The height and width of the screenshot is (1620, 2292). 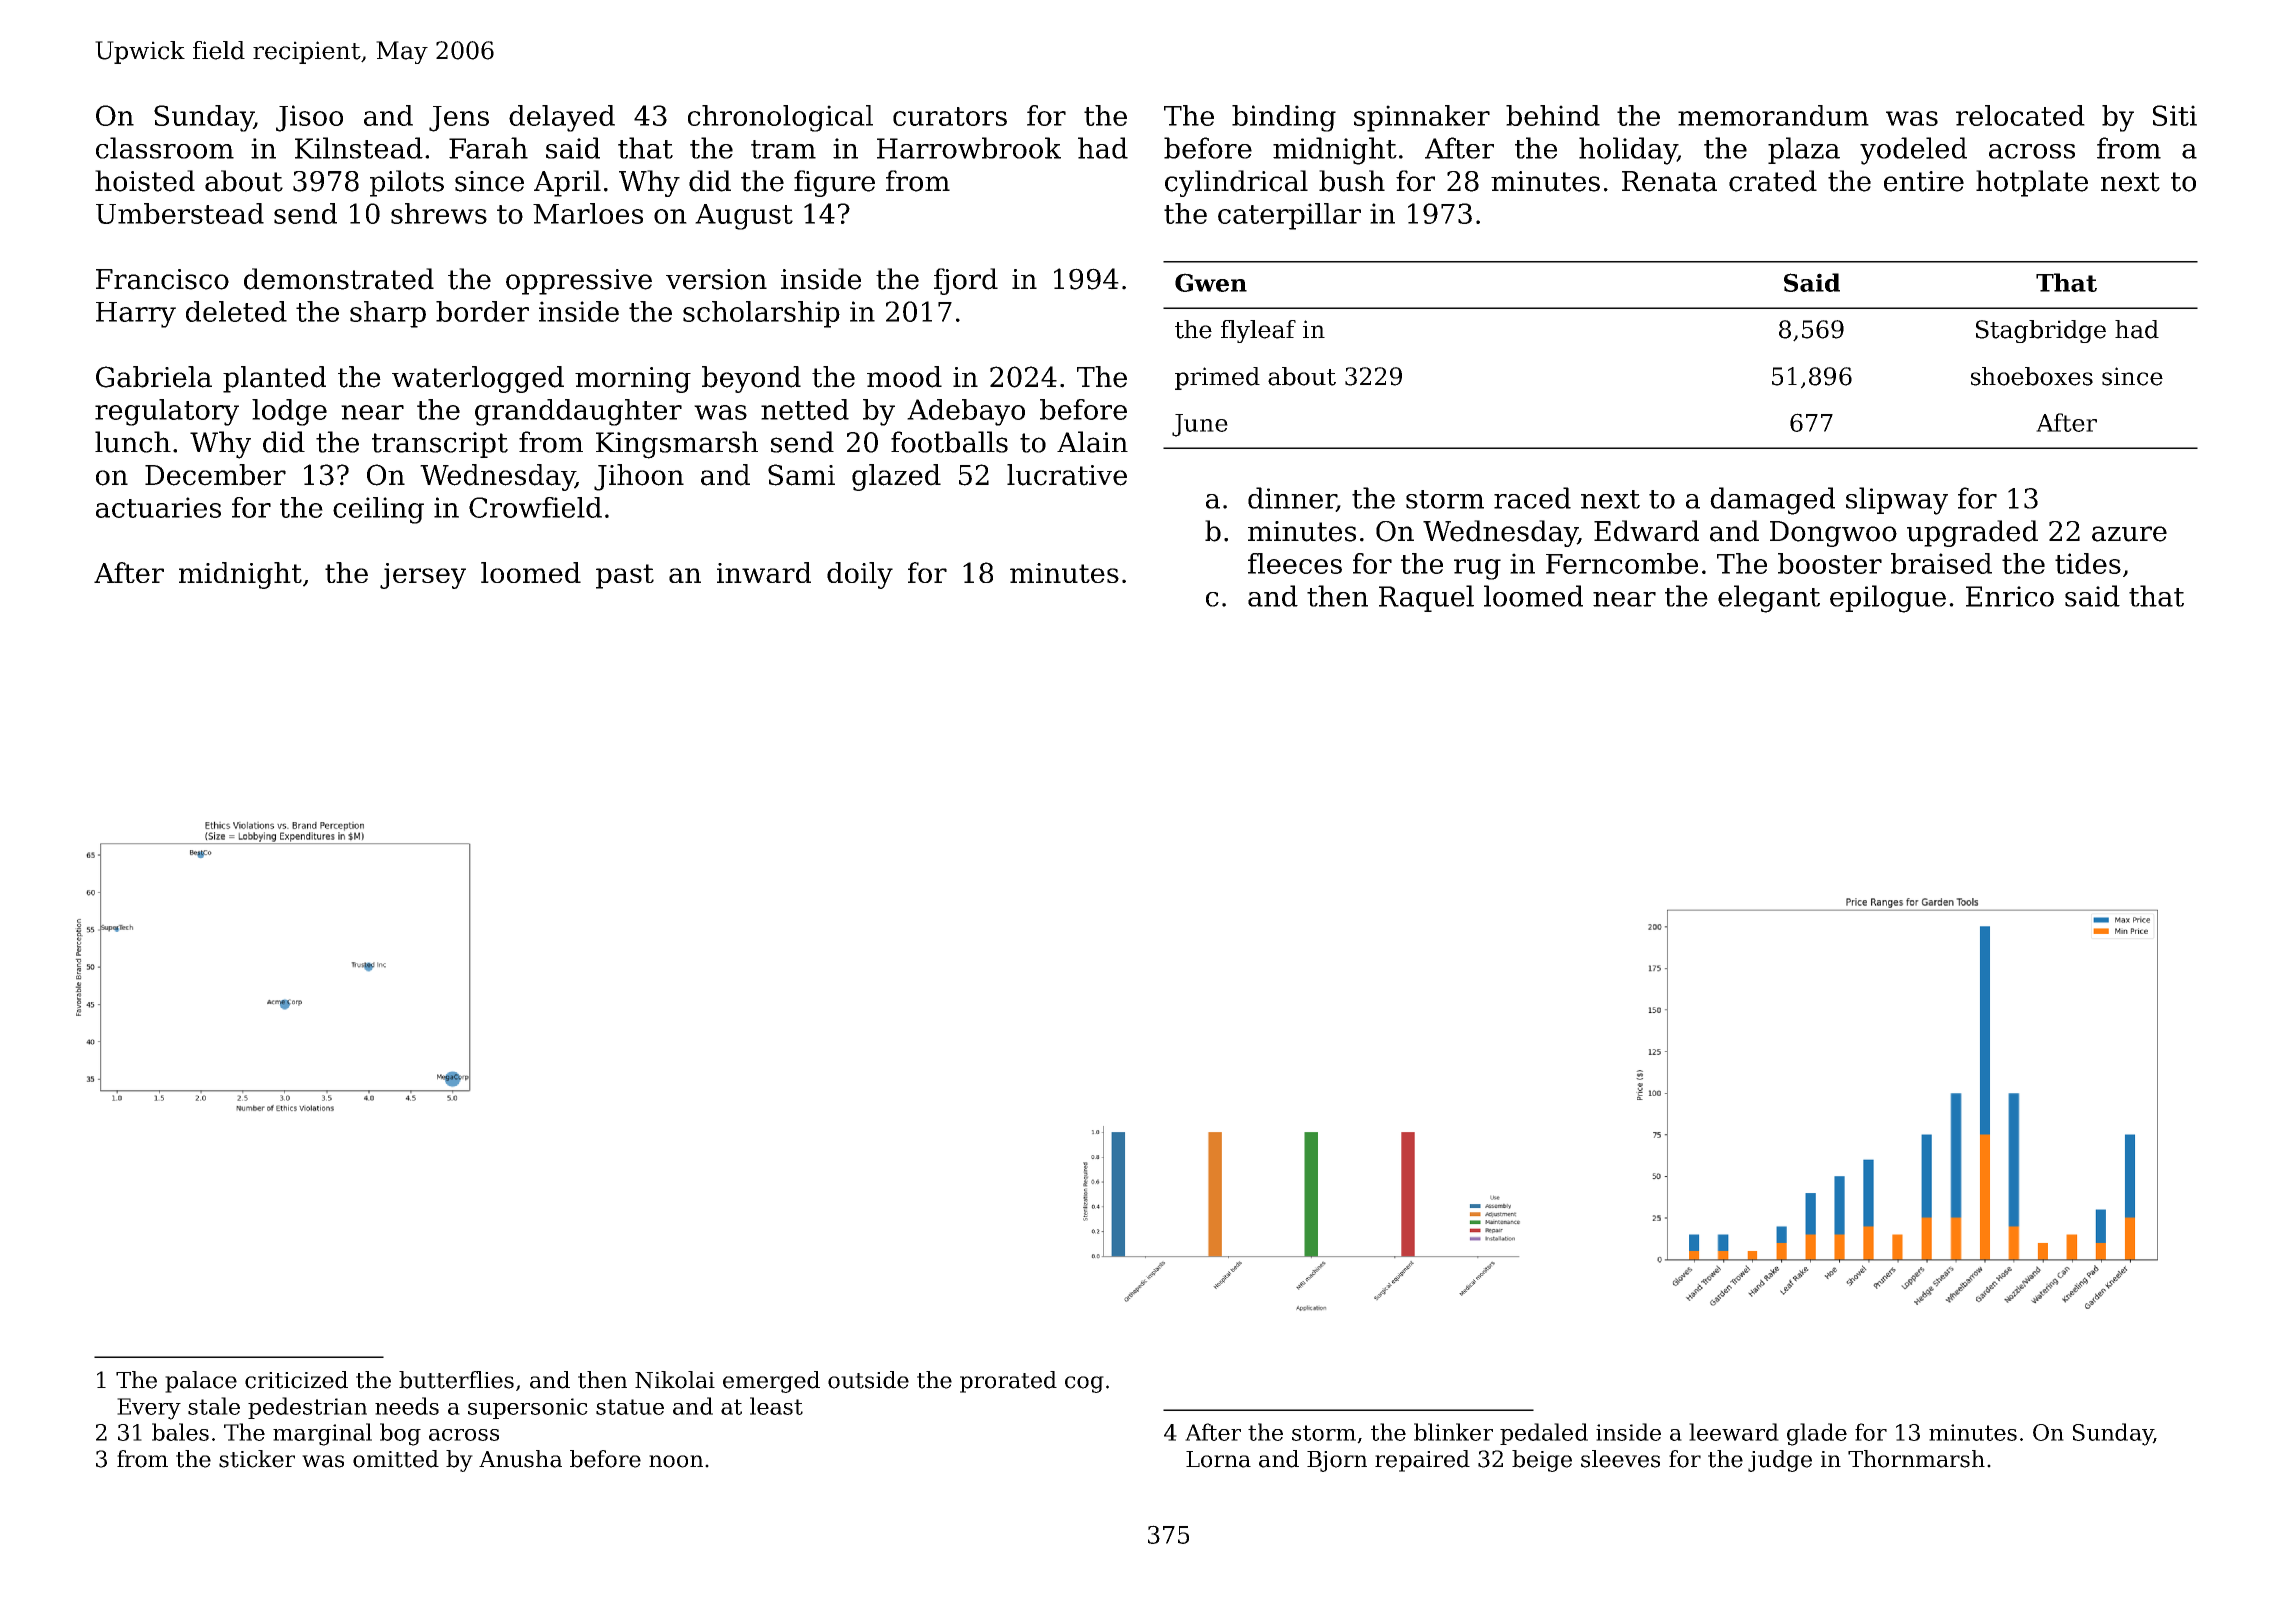 I want to click on ceiling, so click(x=378, y=510).
